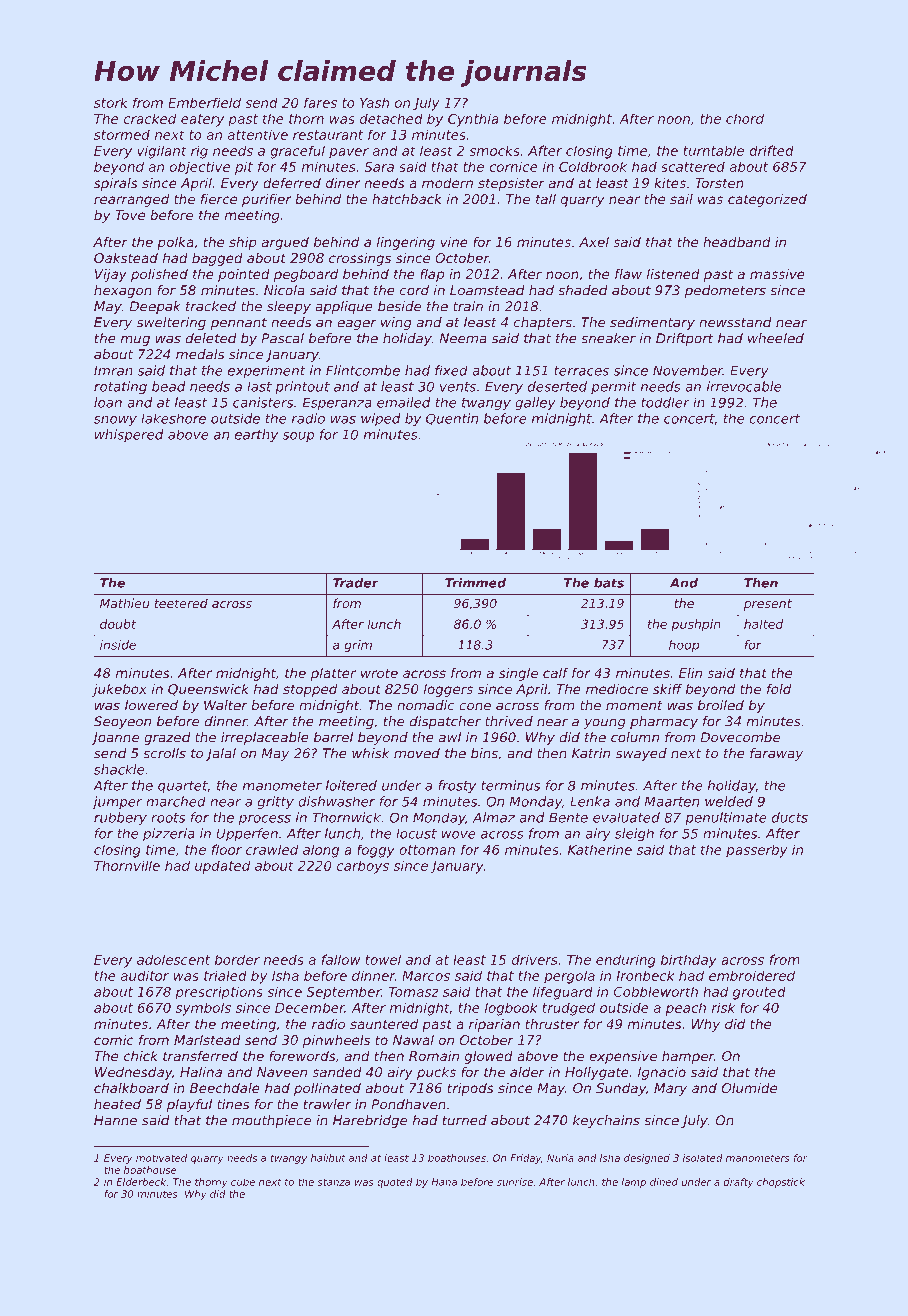 The height and width of the document is (1316, 908). What do you see at coordinates (448, 690) in the document?
I see `loggers` at bounding box center [448, 690].
